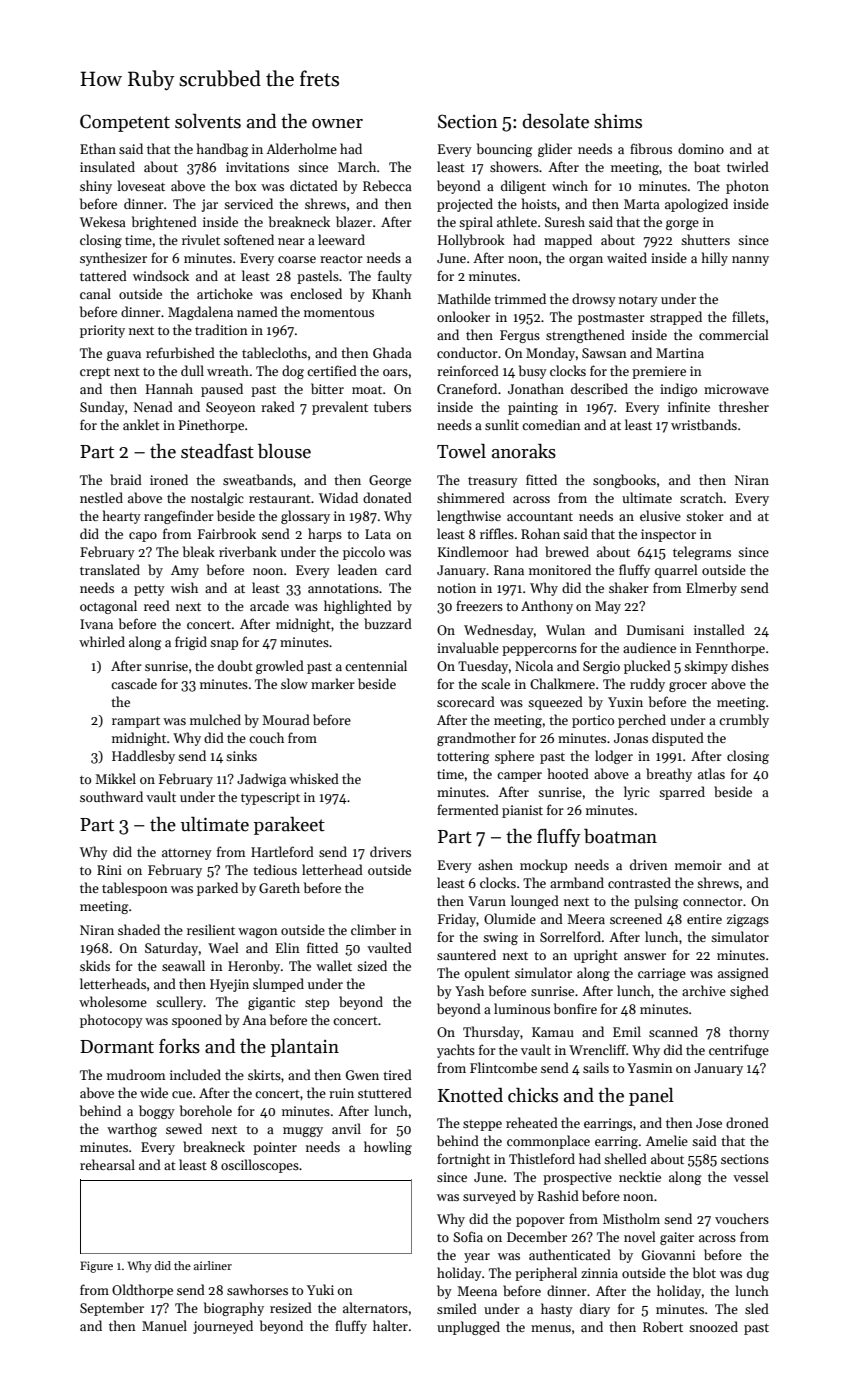 The height and width of the image is (1400, 849). What do you see at coordinates (471, 241) in the image?
I see `Hollybrook` at bounding box center [471, 241].
